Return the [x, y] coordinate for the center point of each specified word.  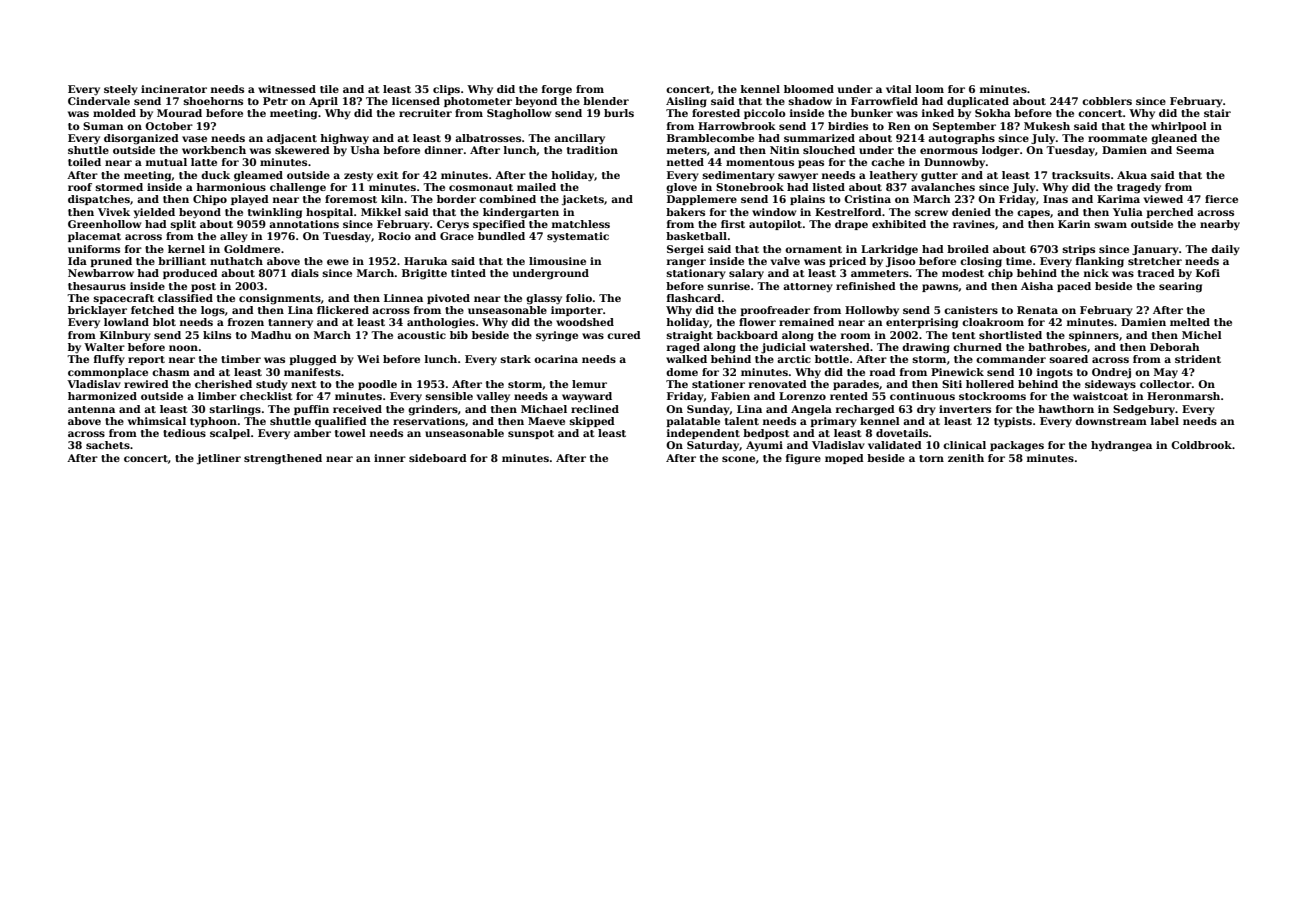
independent [703, 434]
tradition [592, 150]
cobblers [1107, 101]
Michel [1202, 335]
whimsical [157, 421]
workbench [214, 150]
